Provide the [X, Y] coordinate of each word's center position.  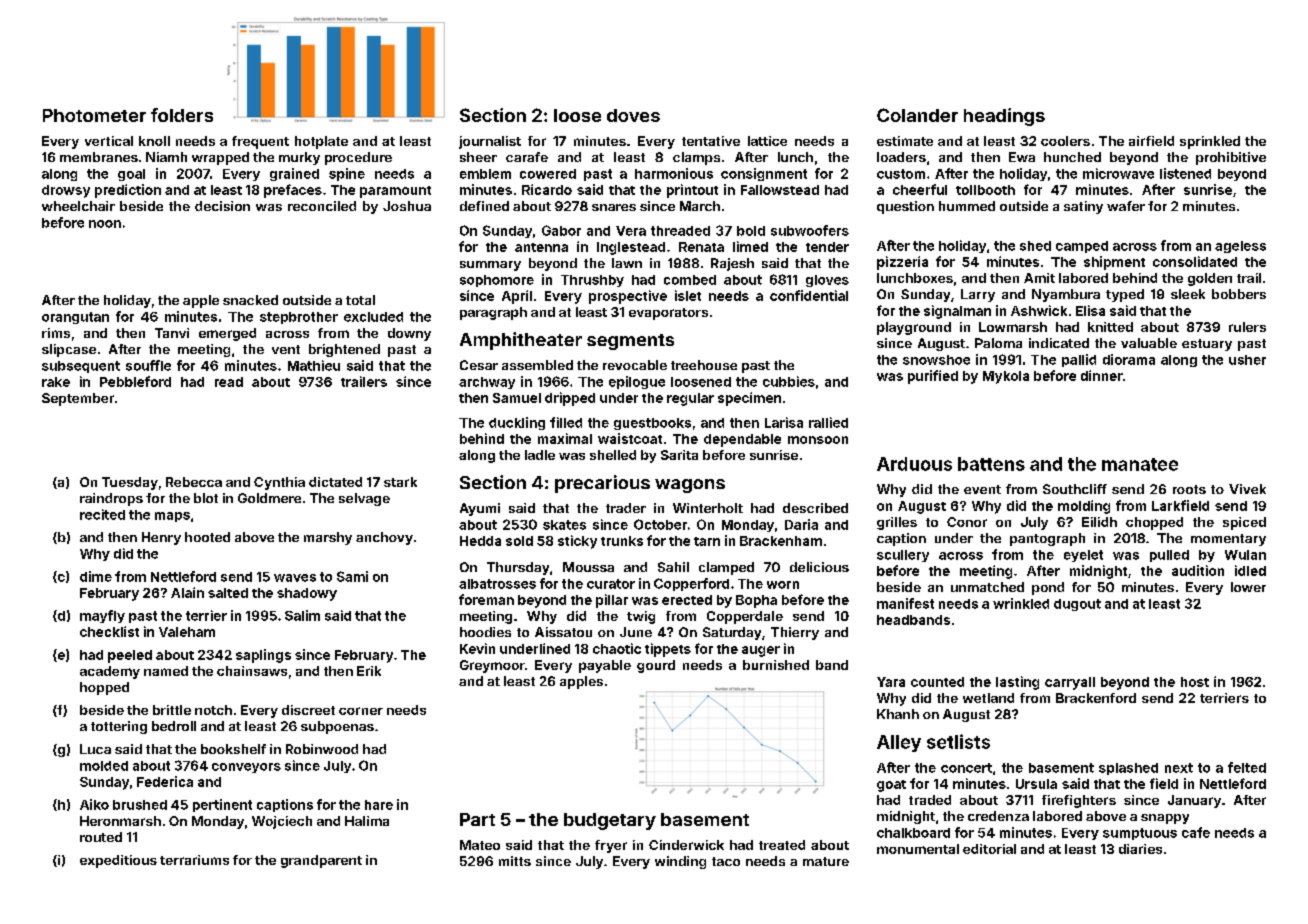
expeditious [118, 861]
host [1195, 682]
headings [1004, 117]
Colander [917, 115]
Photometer [94, 115]
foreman [486, 599]
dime [96, 576]
